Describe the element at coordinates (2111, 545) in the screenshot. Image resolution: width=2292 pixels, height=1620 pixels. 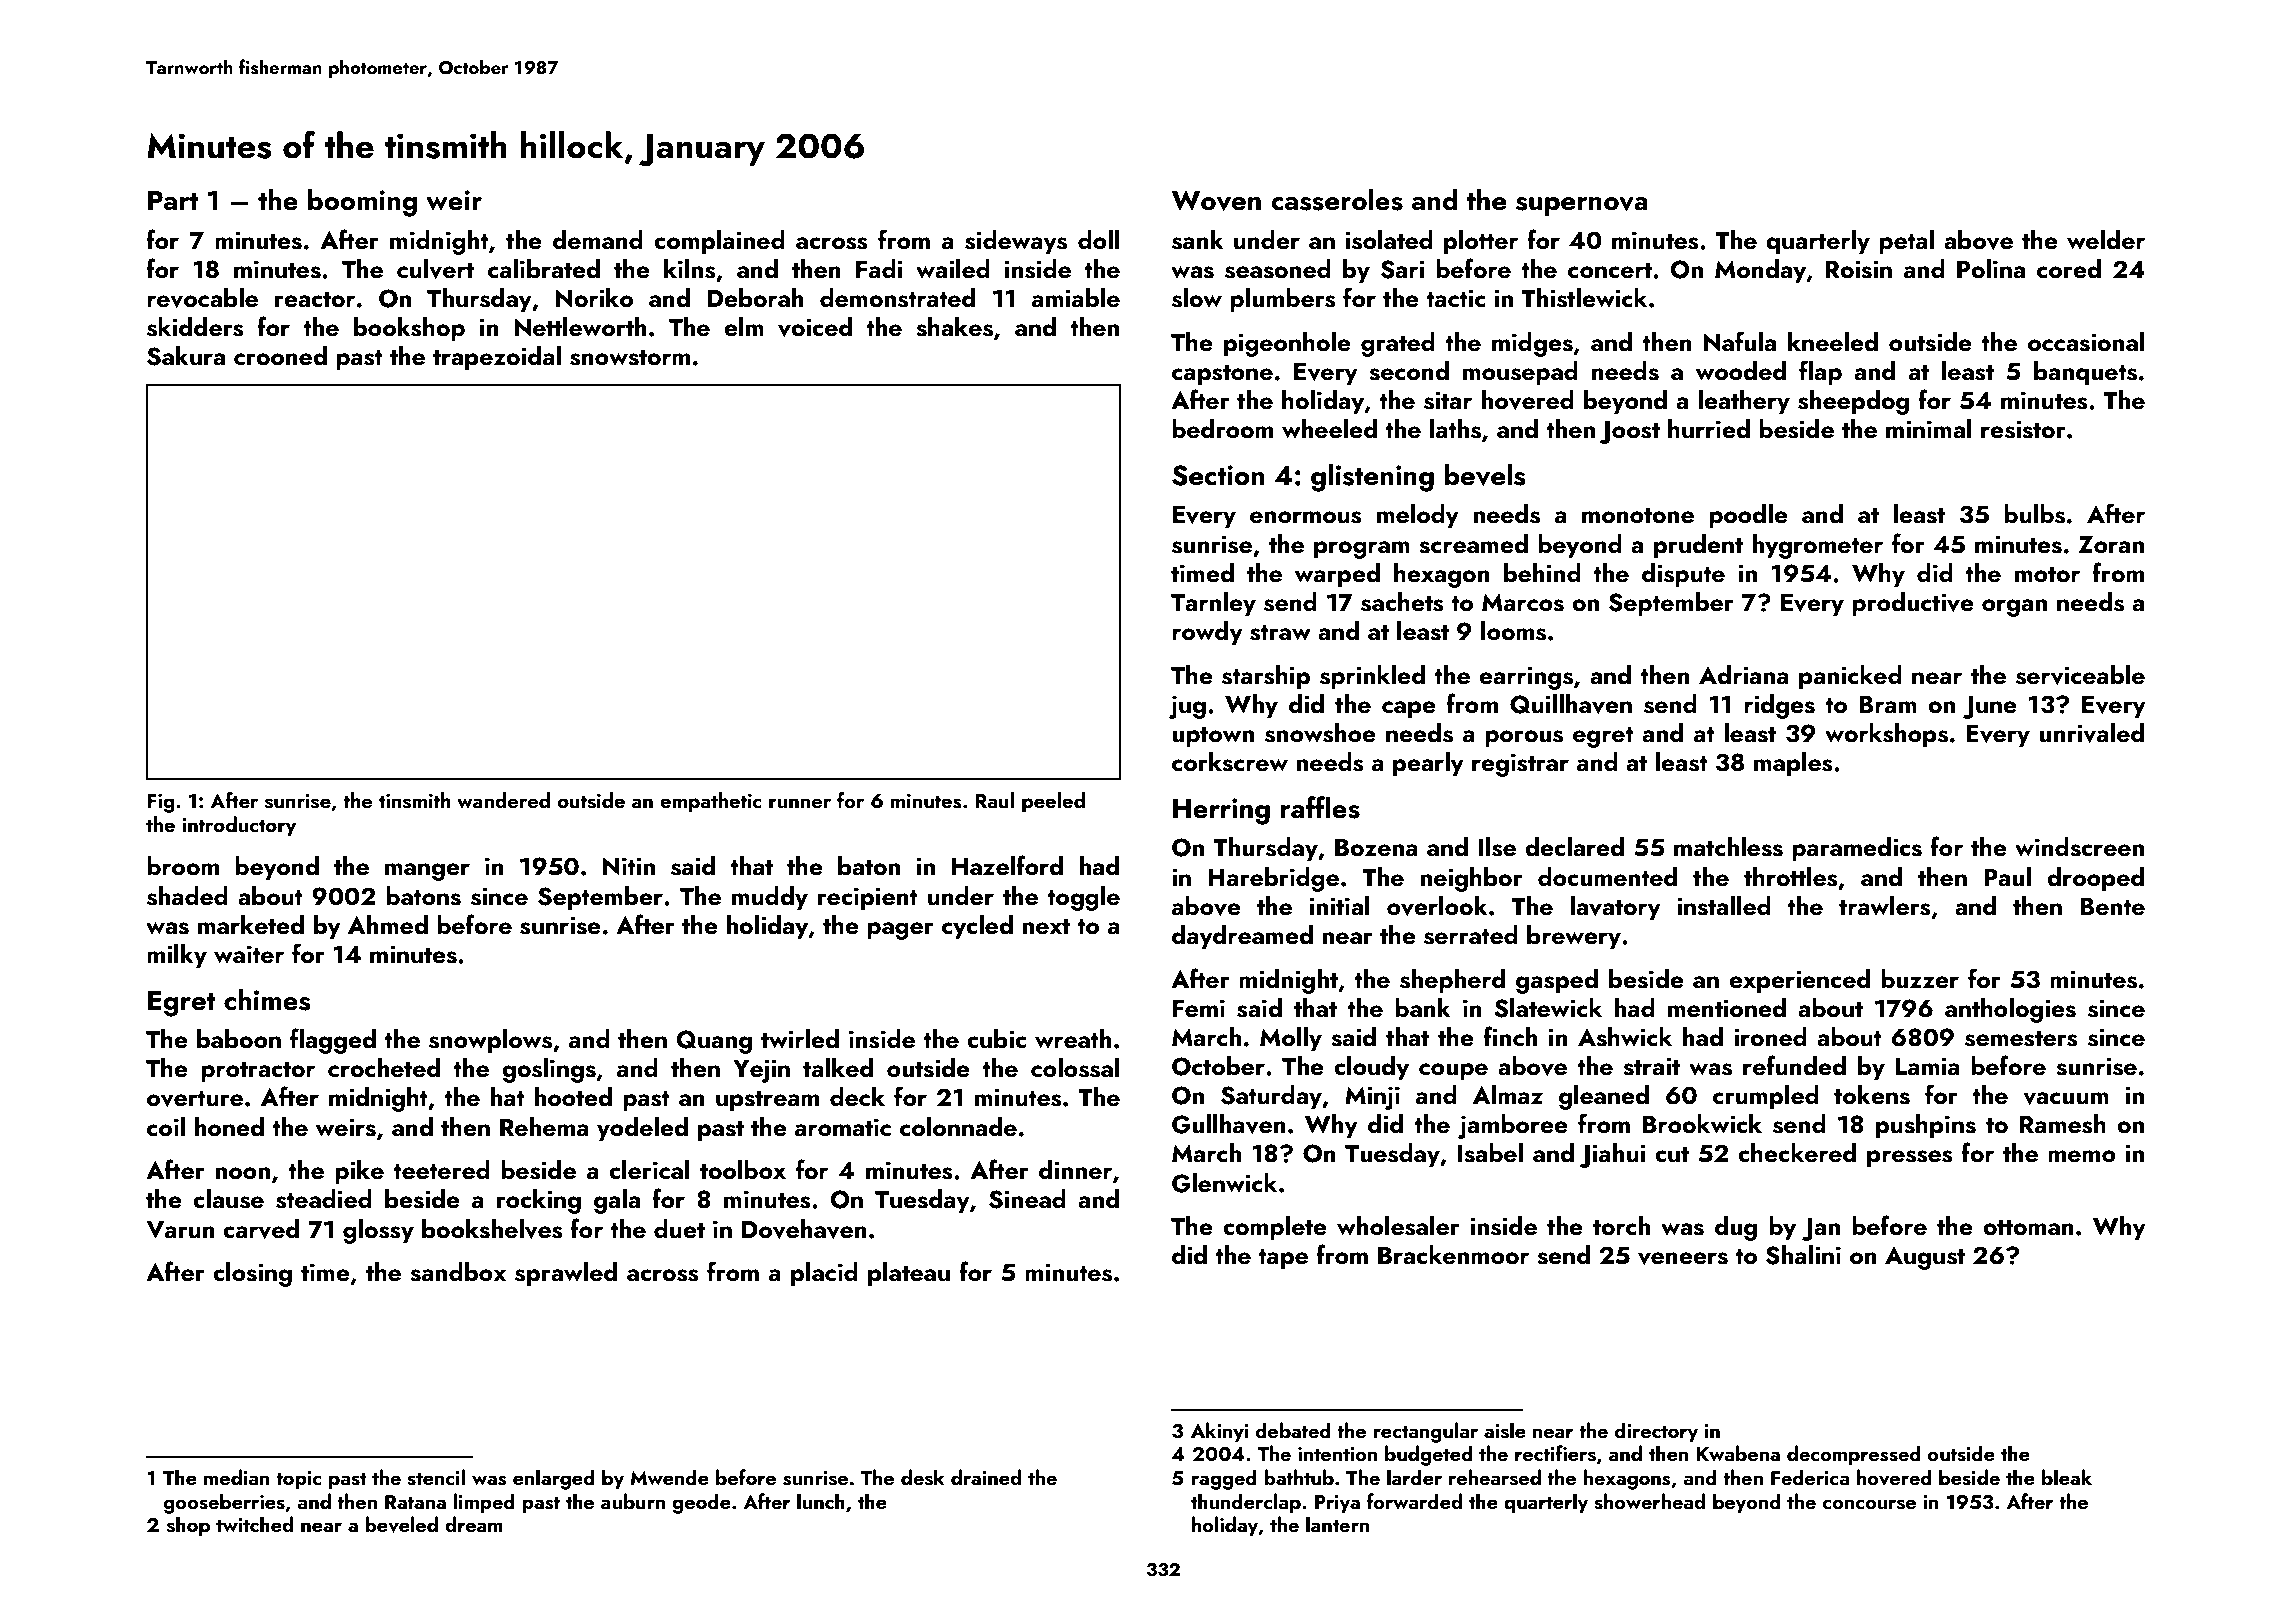
I see `Zoran` at that location.
